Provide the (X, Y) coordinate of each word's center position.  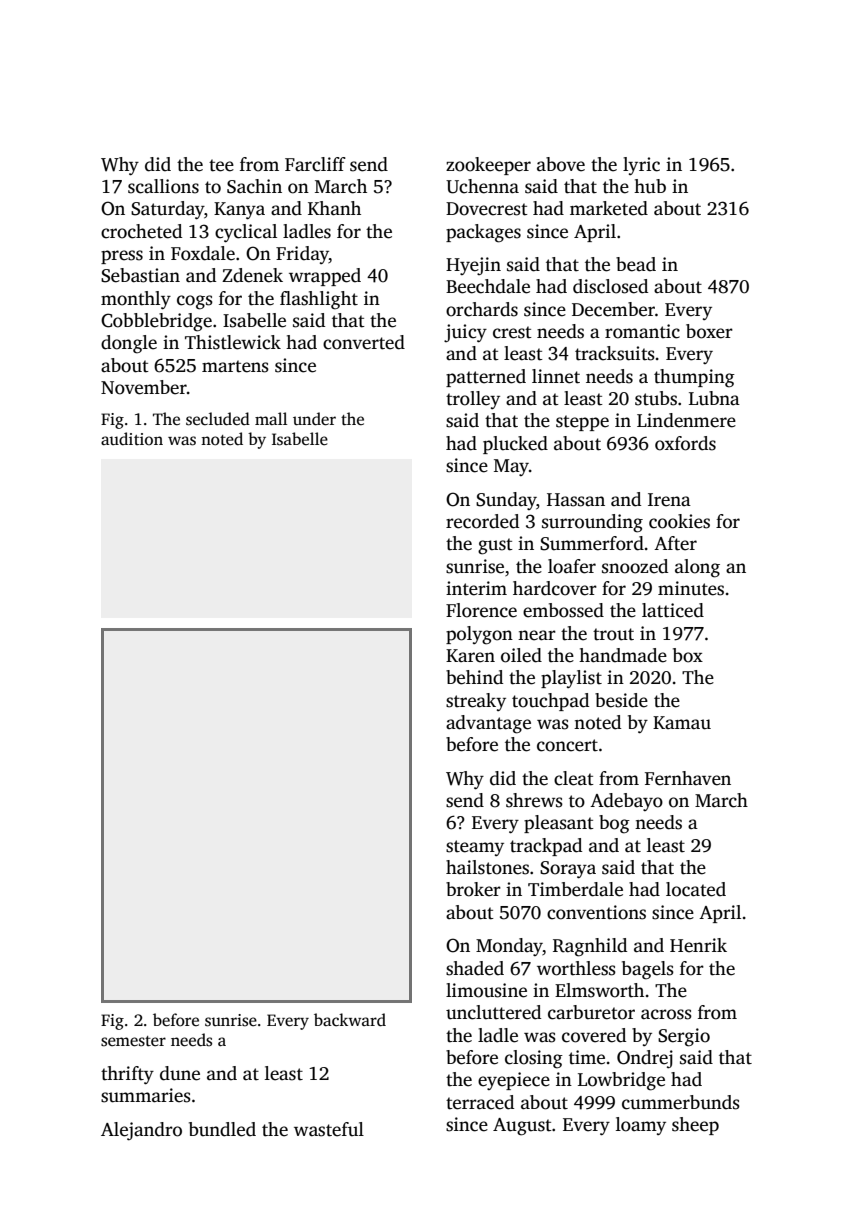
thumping (694, 378)
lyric (641, 166)
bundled (222, 1129)
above (561, 164)
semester (133, 1041)
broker (473, 889)
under (314, 419)
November (144, 387)
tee (221, 165)
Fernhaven (688, 778)
